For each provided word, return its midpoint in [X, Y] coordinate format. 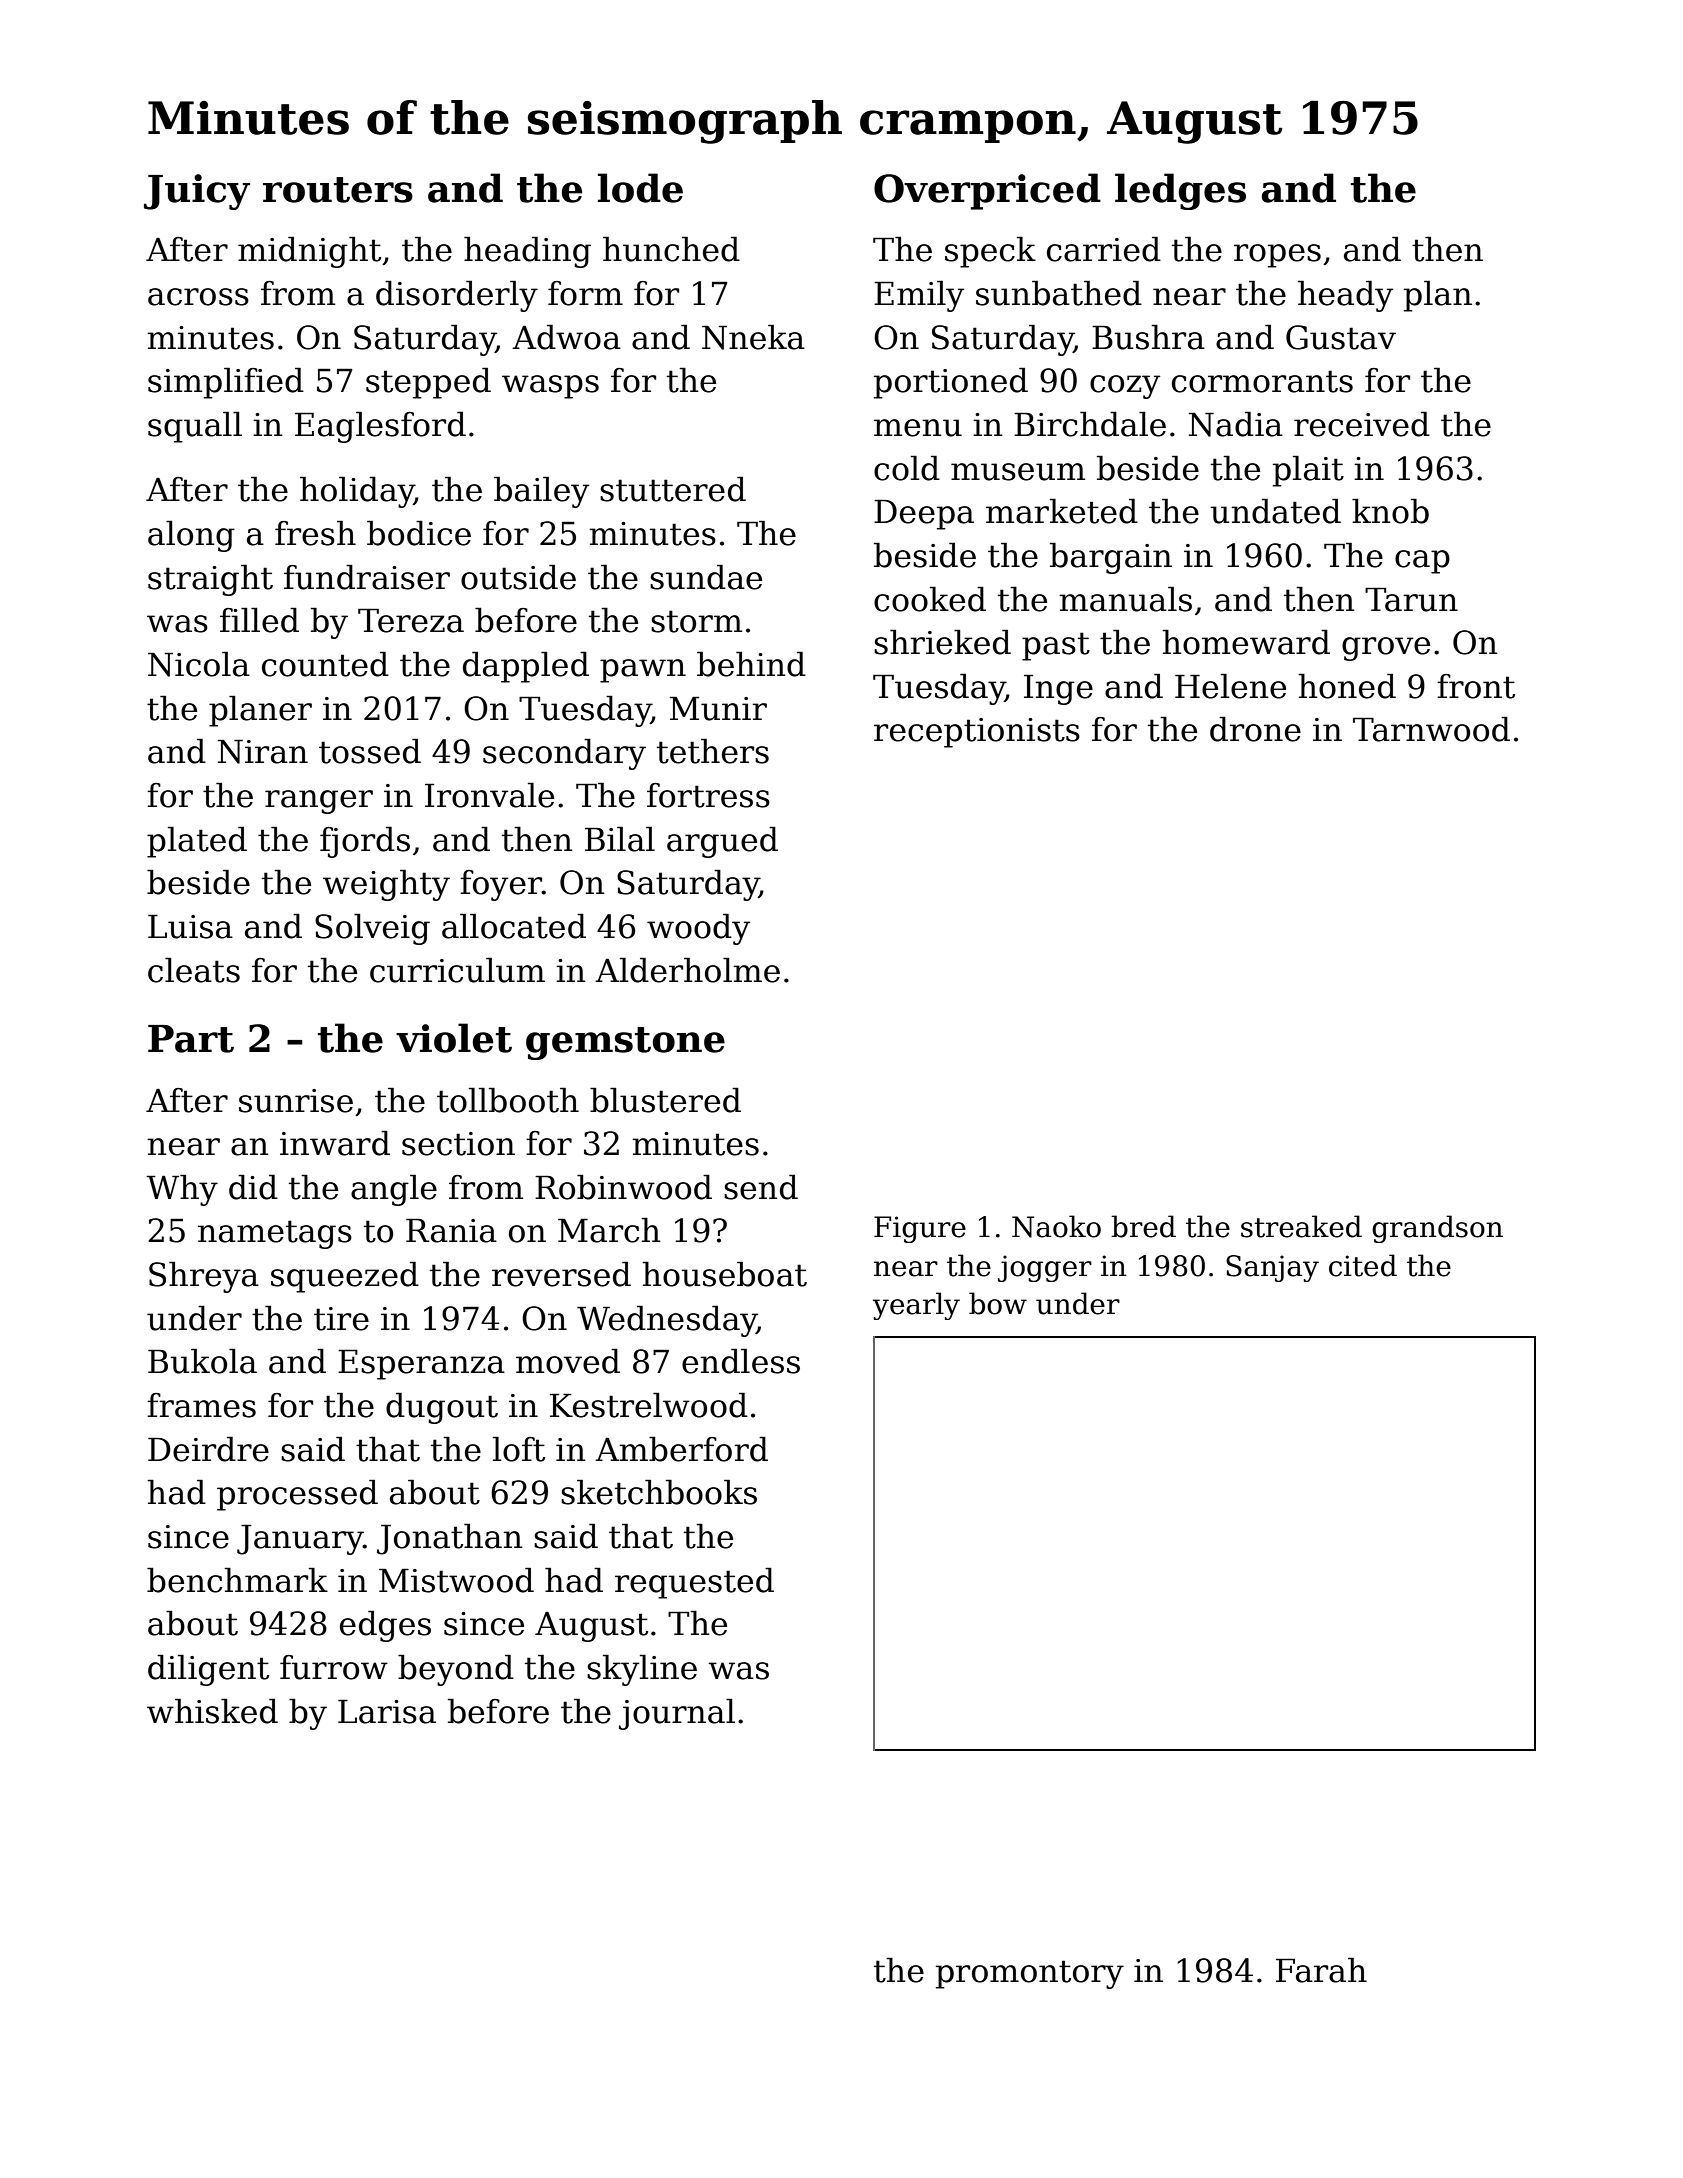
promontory [1030, 1974]
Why [182, 1190]
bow [998, 1303]
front [1476, 686]
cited [1363, 1265]
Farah [1321, 1970]
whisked [212, 1711]
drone [1255, 729]
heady [1345, 296]
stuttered [673, 489]
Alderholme [687, 970]
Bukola [202, 1361]
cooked [930, 599]
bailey [541, 492]
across [198, 297]
